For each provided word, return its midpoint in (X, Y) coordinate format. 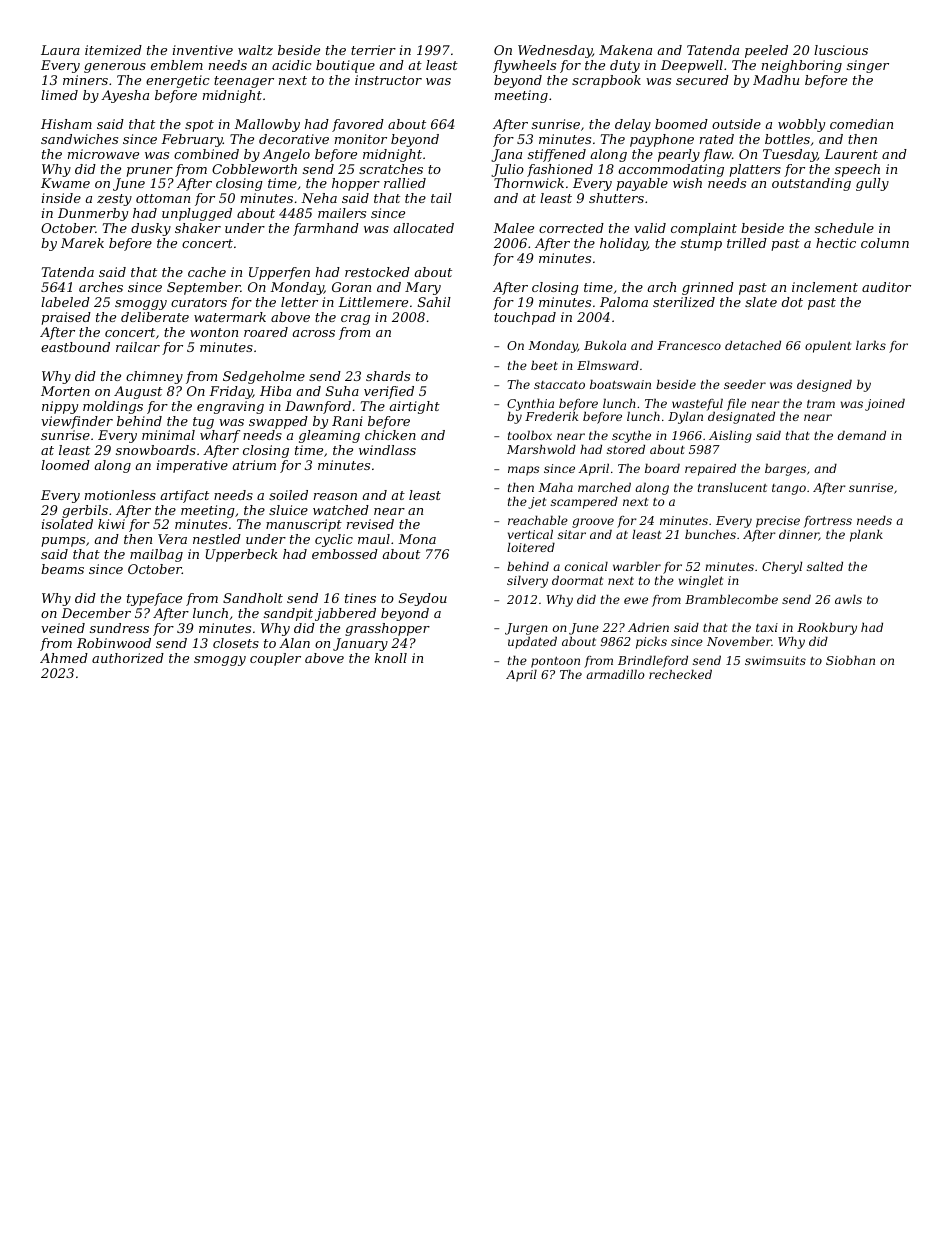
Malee (513, 228)
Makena (625, 50)
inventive (203, 50)
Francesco (689, 345)
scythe (631, 436)
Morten (65, 391)
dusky (151, 229)
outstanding (811, 184)
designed (824, 385)
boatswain (620, 384)
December (96, 613)
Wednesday (555, 51)
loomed (65, 465)
